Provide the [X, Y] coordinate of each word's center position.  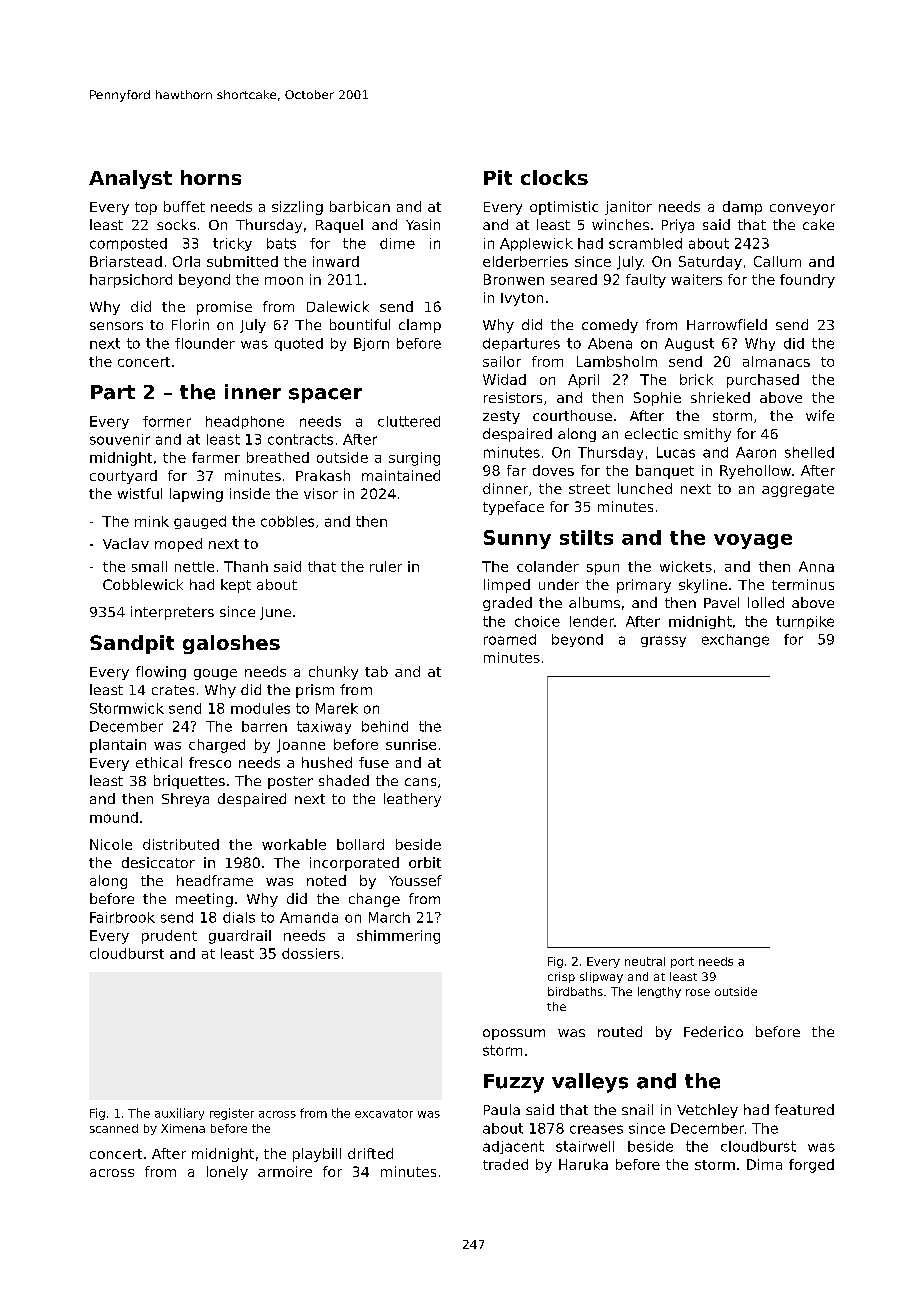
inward [336, 261]
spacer [325, 395]
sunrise [411, 744]
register [232, 1114]
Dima [764, 1164]
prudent [169, 937]
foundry [807, 281]
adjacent [513, 1147]
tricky [232, 244]
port [682, 962]
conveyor [802, 209]
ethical [159, 762]
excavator [384, 1113]
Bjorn [371, 344]
